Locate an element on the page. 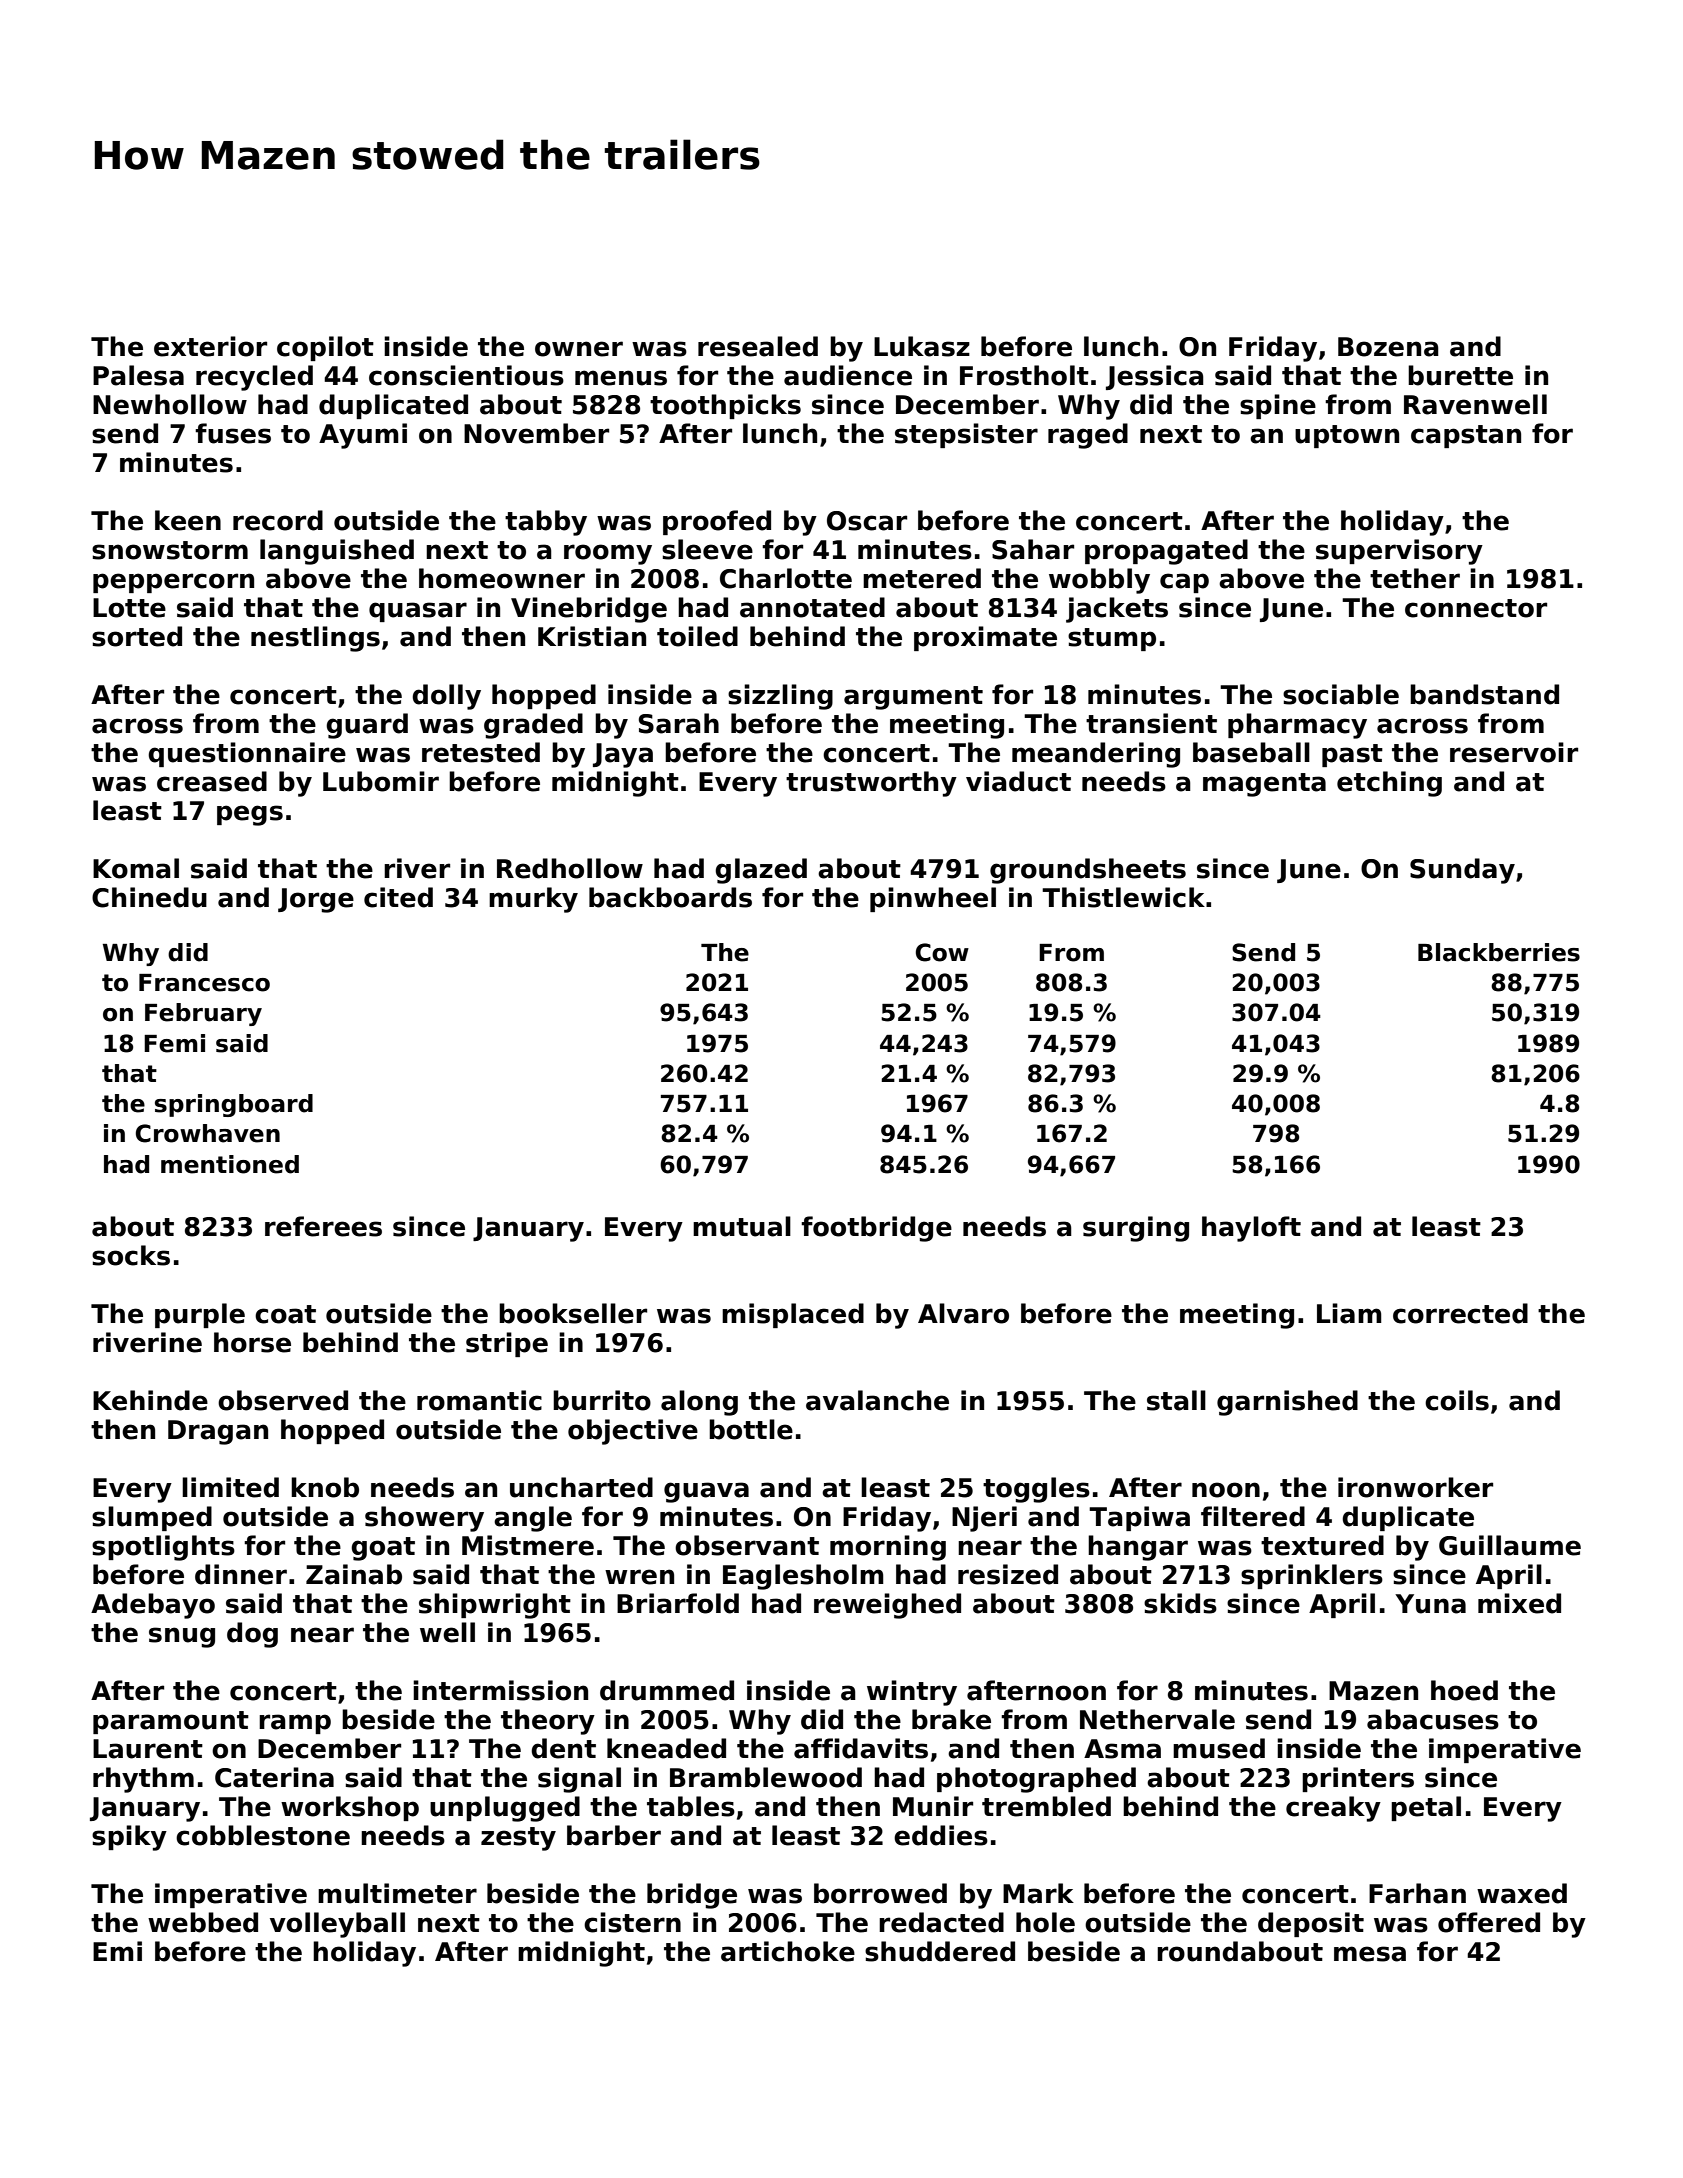 The height and width of the page is (2178, 1683). copilot is located at coordinates (325, 348).
